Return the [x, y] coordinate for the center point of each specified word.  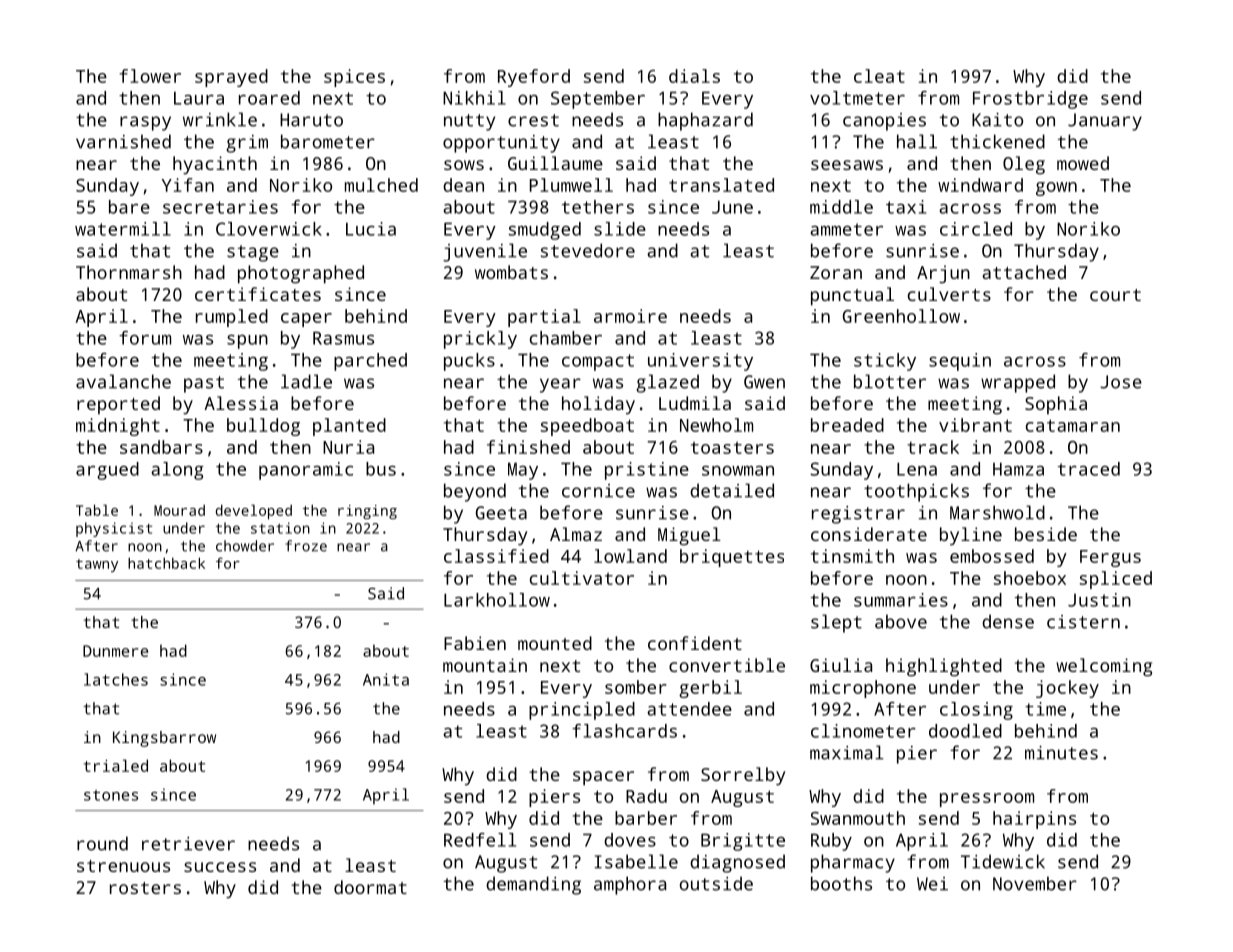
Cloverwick [269, 229]
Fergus [1110, 558]
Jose [1121, 382]
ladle [306, 381]
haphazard [705, 121]
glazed [667, 383]
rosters [145, 888]
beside [1046, 534]
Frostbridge [1030, 100]
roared [269, 98]
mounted [555, 643]
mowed [1083, 163]
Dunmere [115, 651]
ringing [367, 512]
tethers [598, 207]
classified [496, 556]
